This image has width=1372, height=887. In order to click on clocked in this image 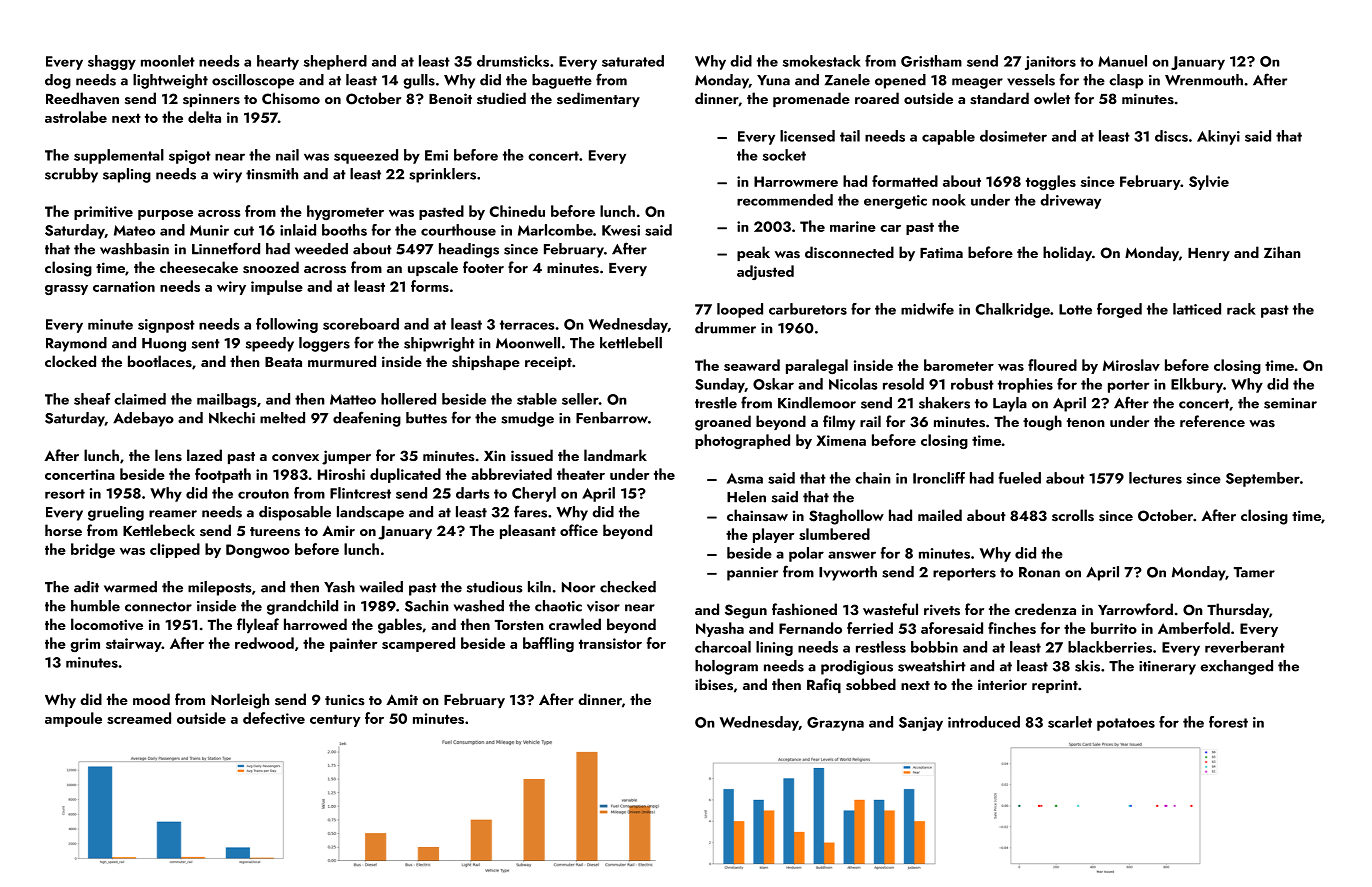, I will do `click(70, 361)`.
